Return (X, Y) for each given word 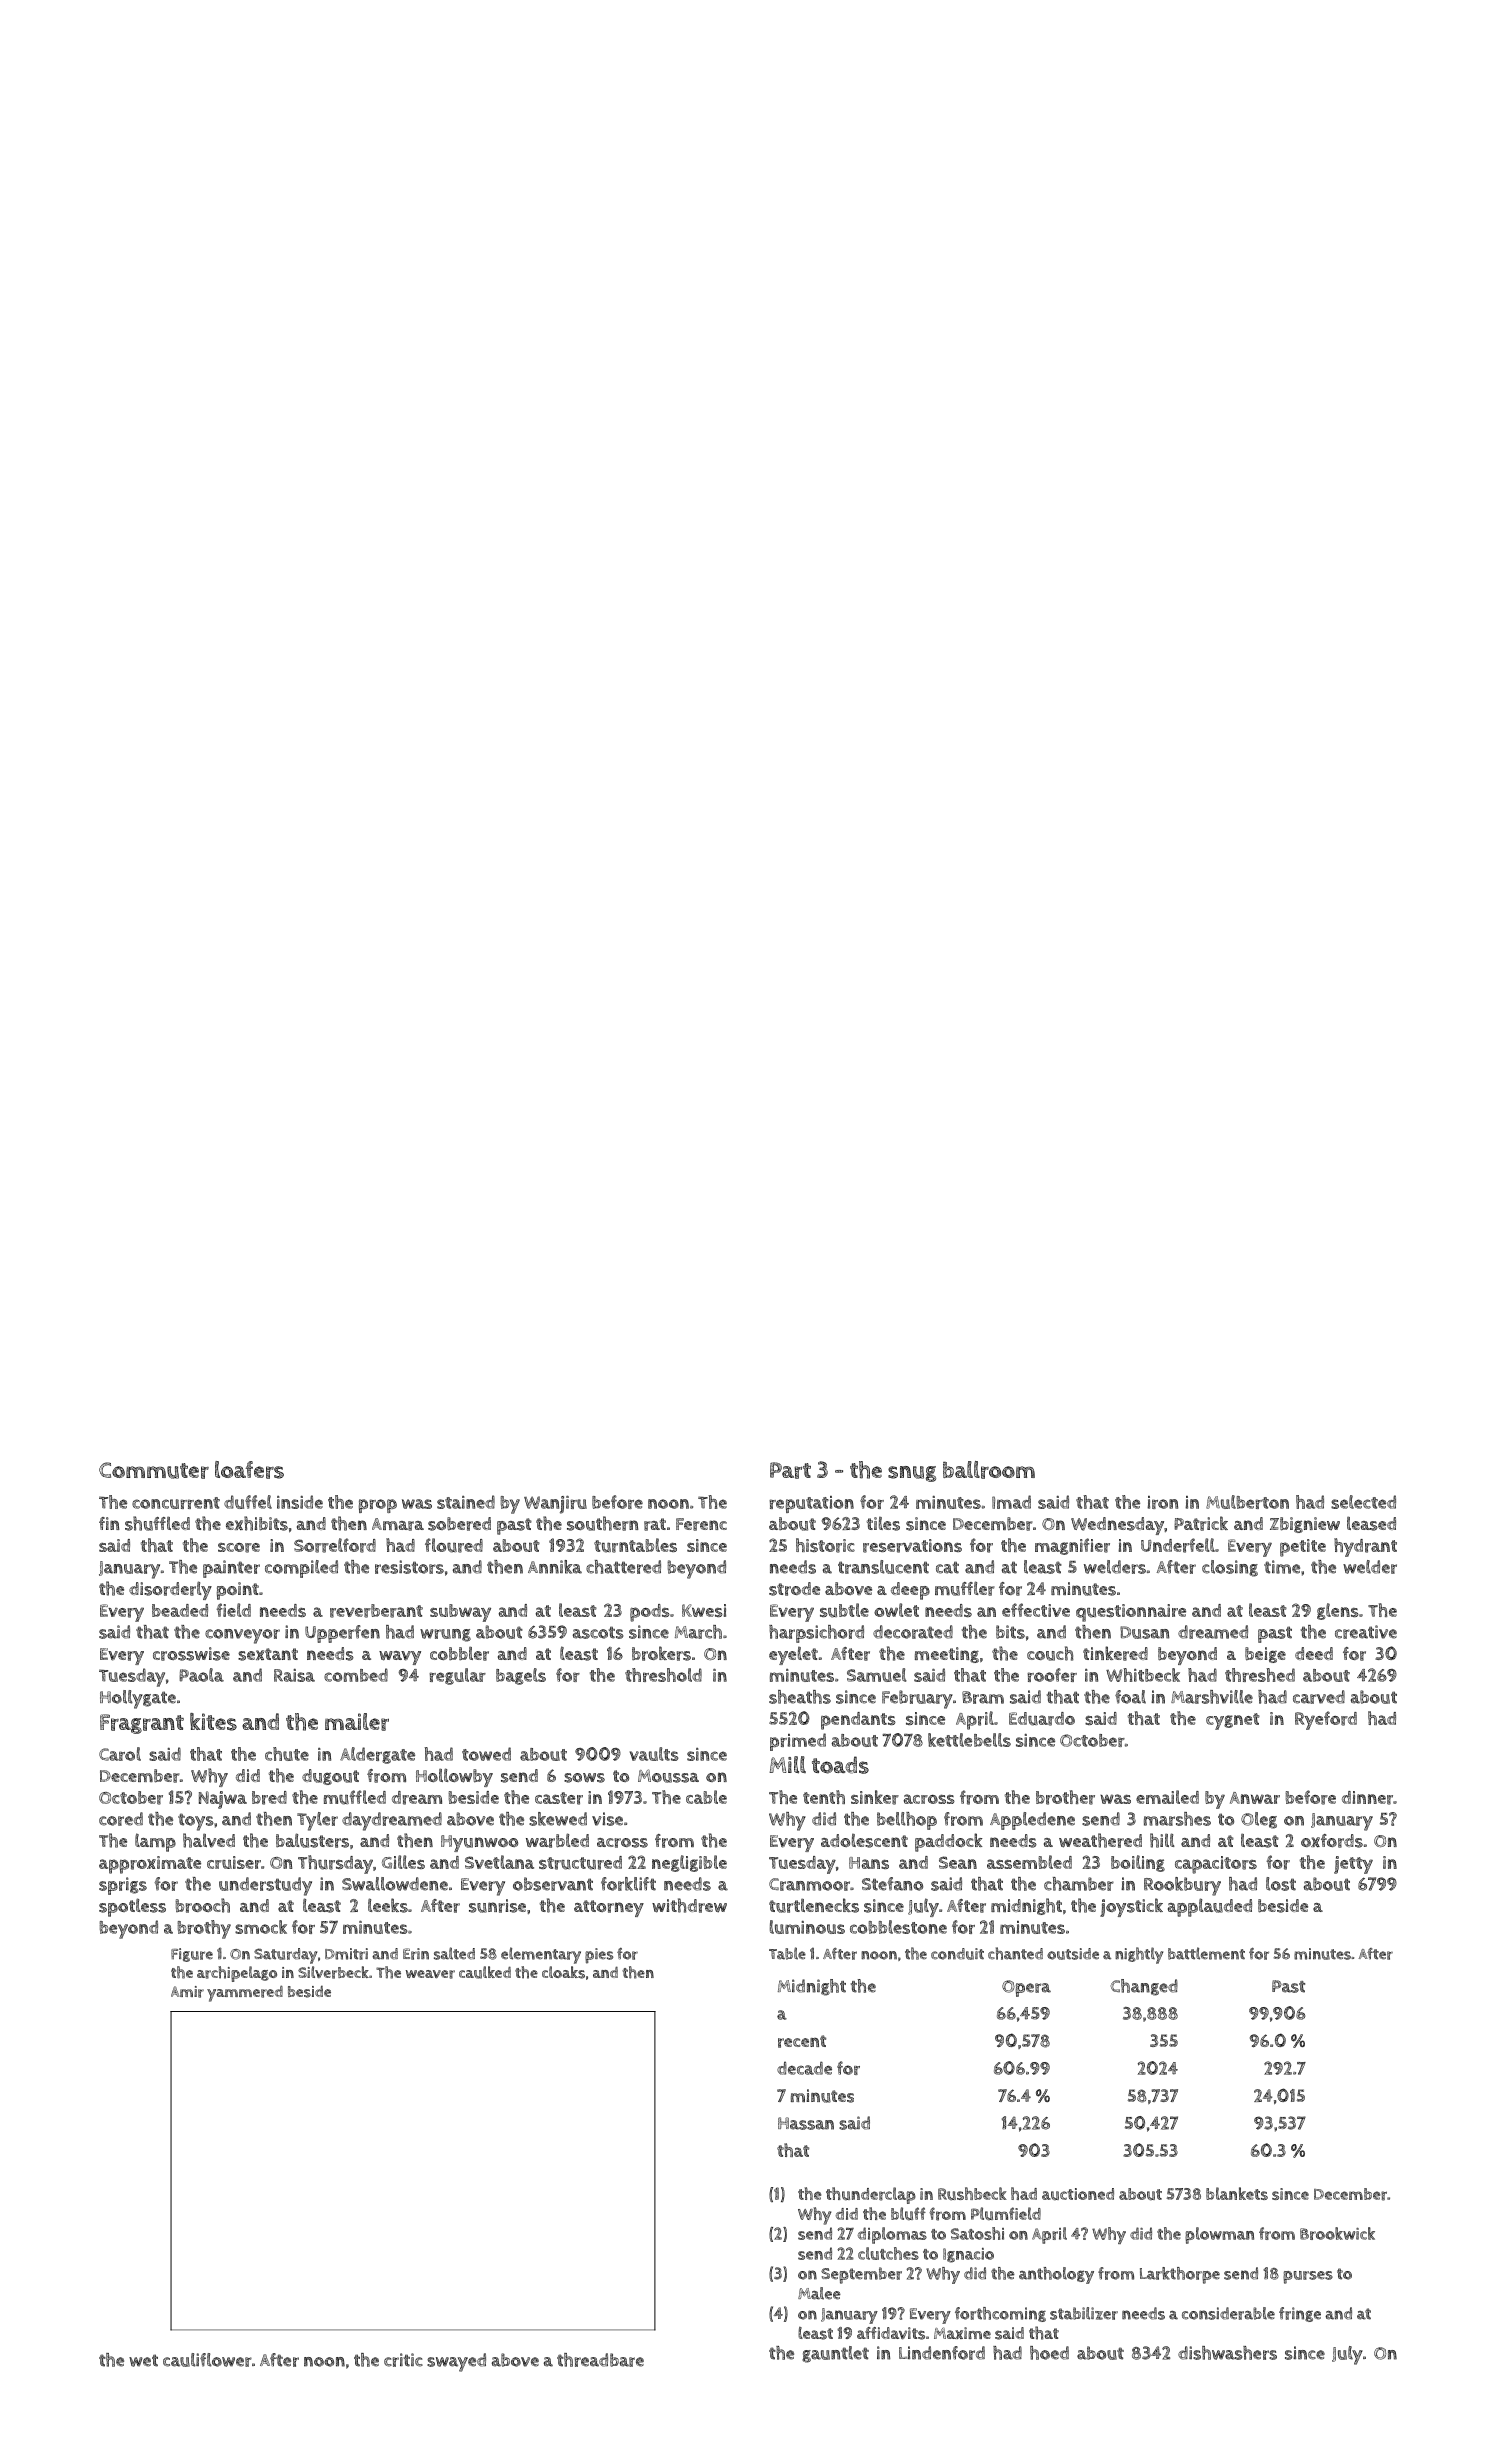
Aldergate (377, 1755)
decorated (913, 1632)
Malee (819, 2293)
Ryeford (1326, 1720)
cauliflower (207, 2360)
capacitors (1216, 1865)
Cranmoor (809, 1884)
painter (231, 1569)
